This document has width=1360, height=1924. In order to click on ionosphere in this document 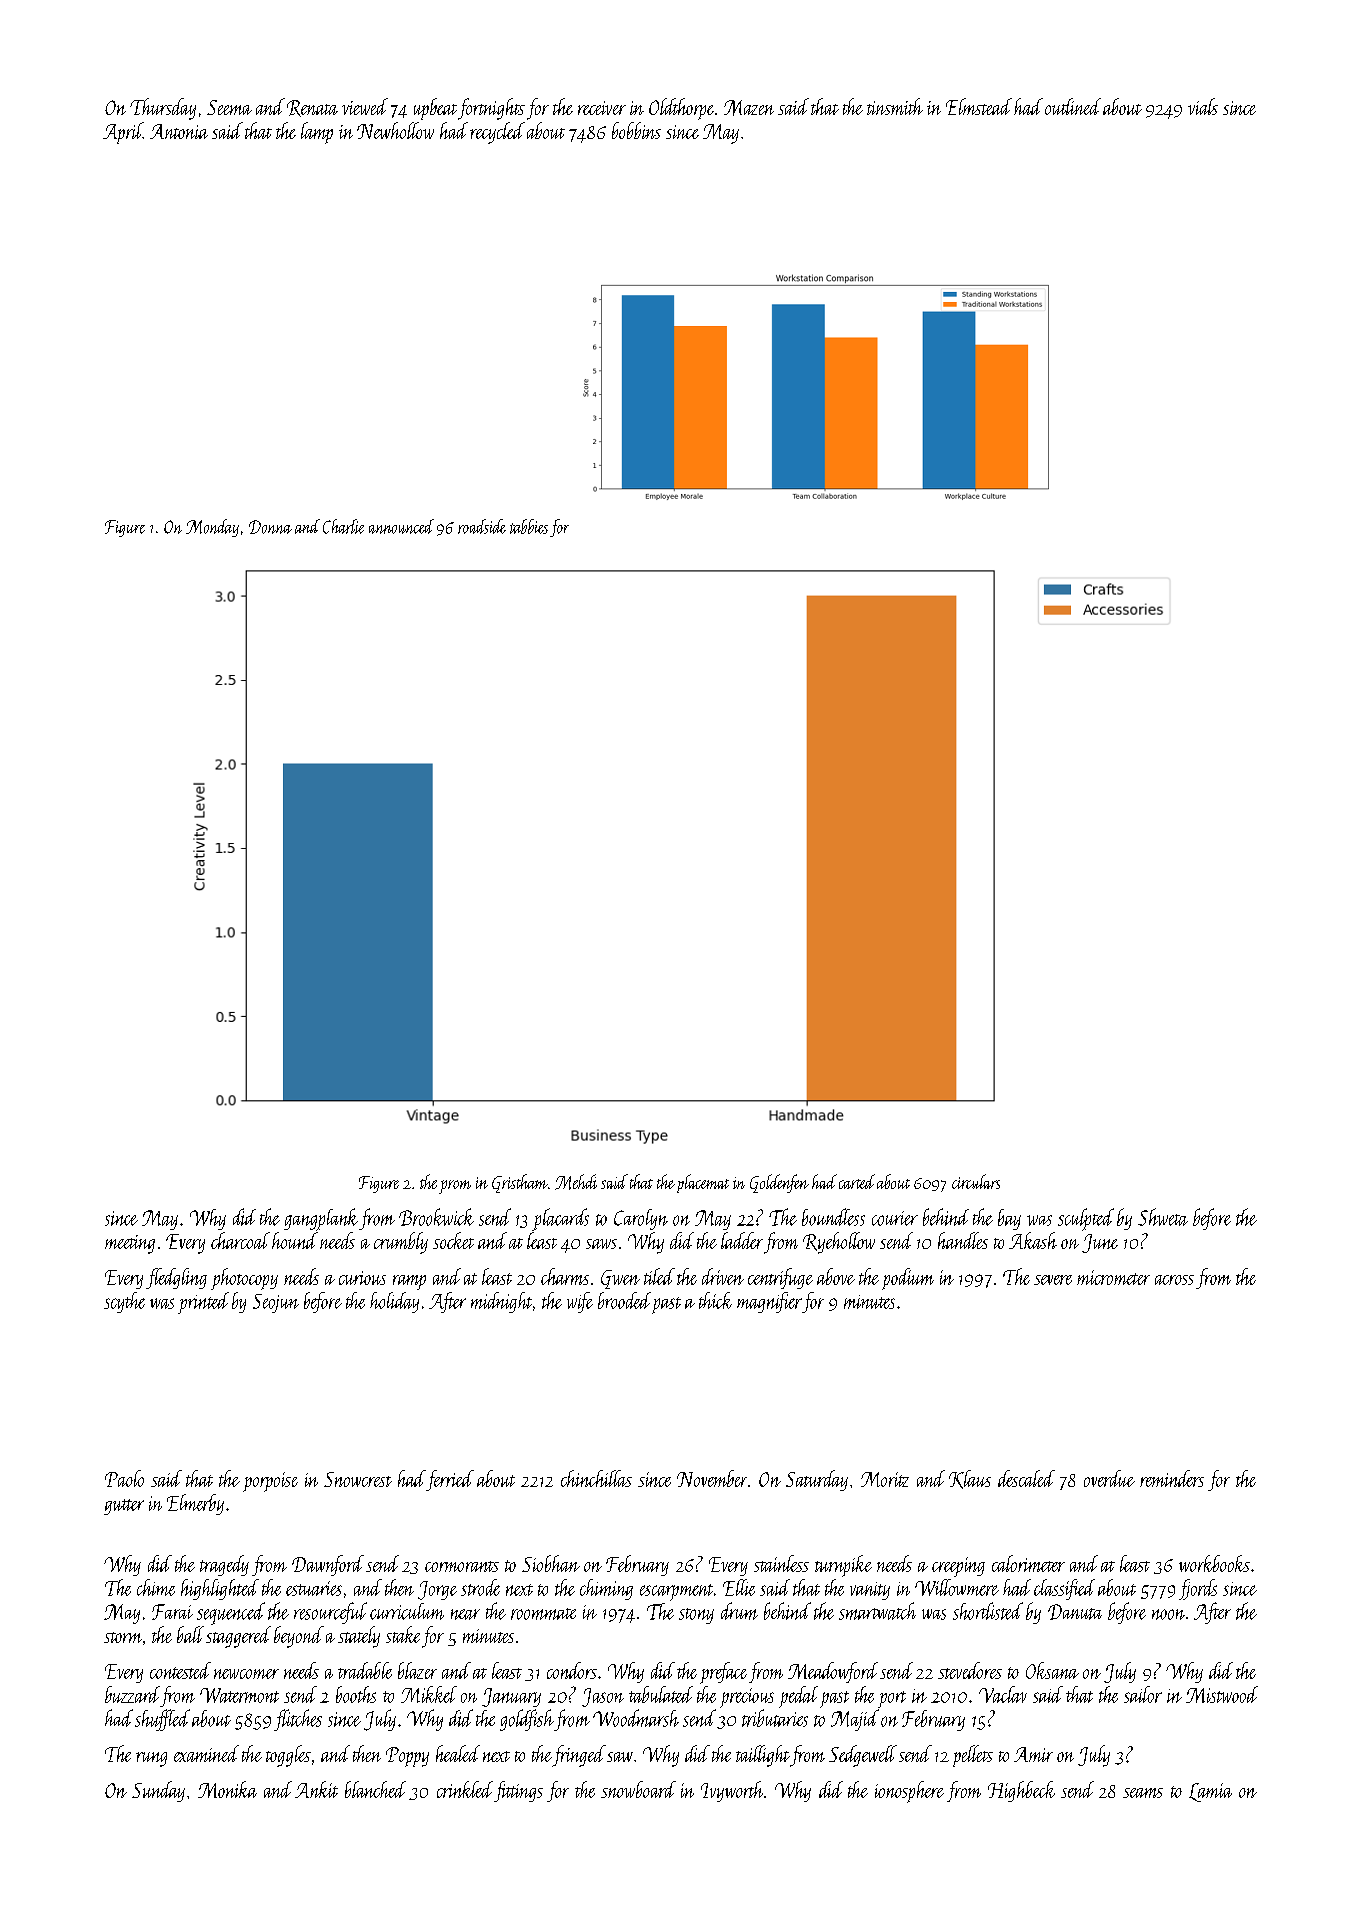, I will do `click(909, 1792)`.
